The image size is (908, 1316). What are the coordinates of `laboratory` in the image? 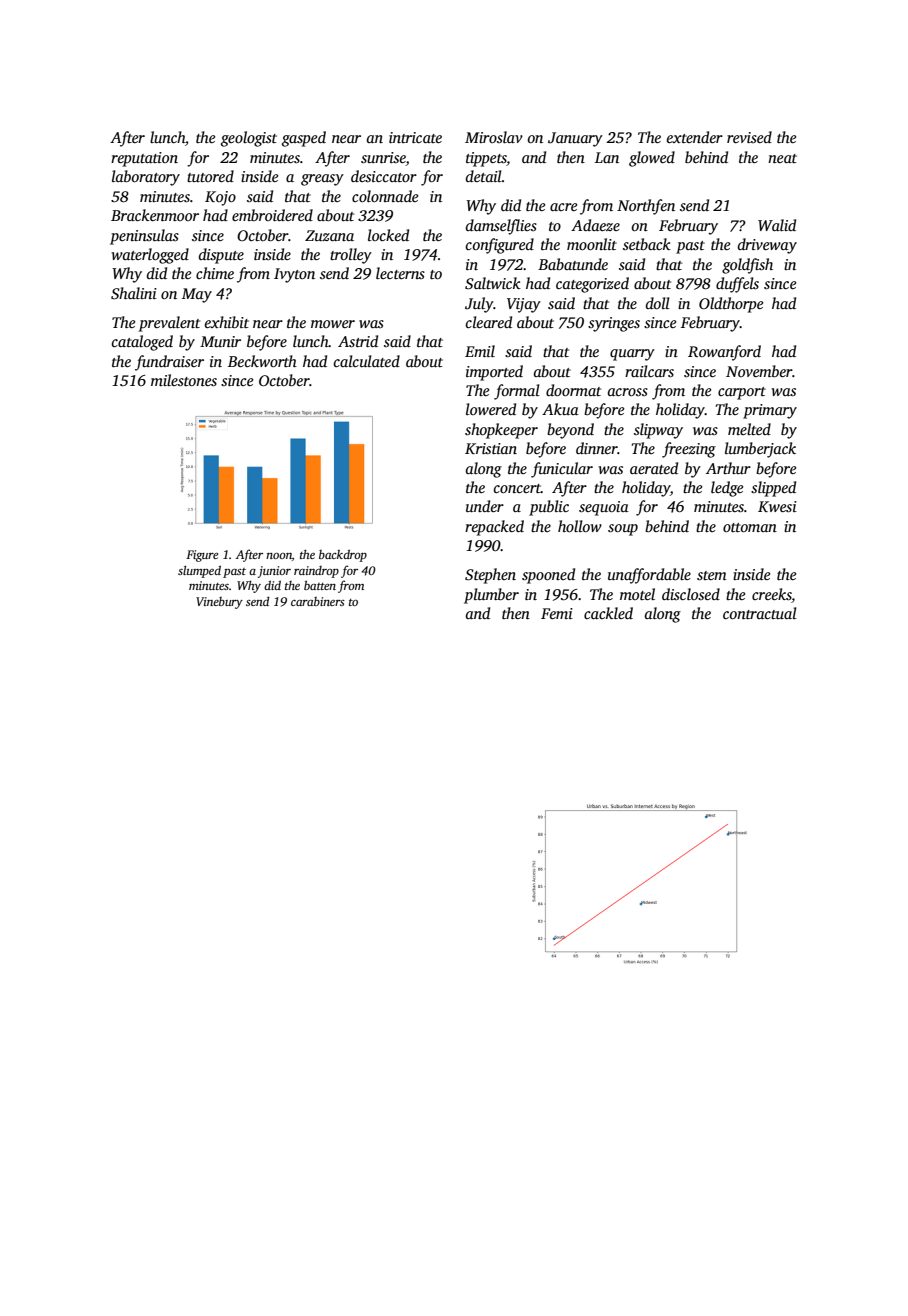 It's located at (146, 178).
